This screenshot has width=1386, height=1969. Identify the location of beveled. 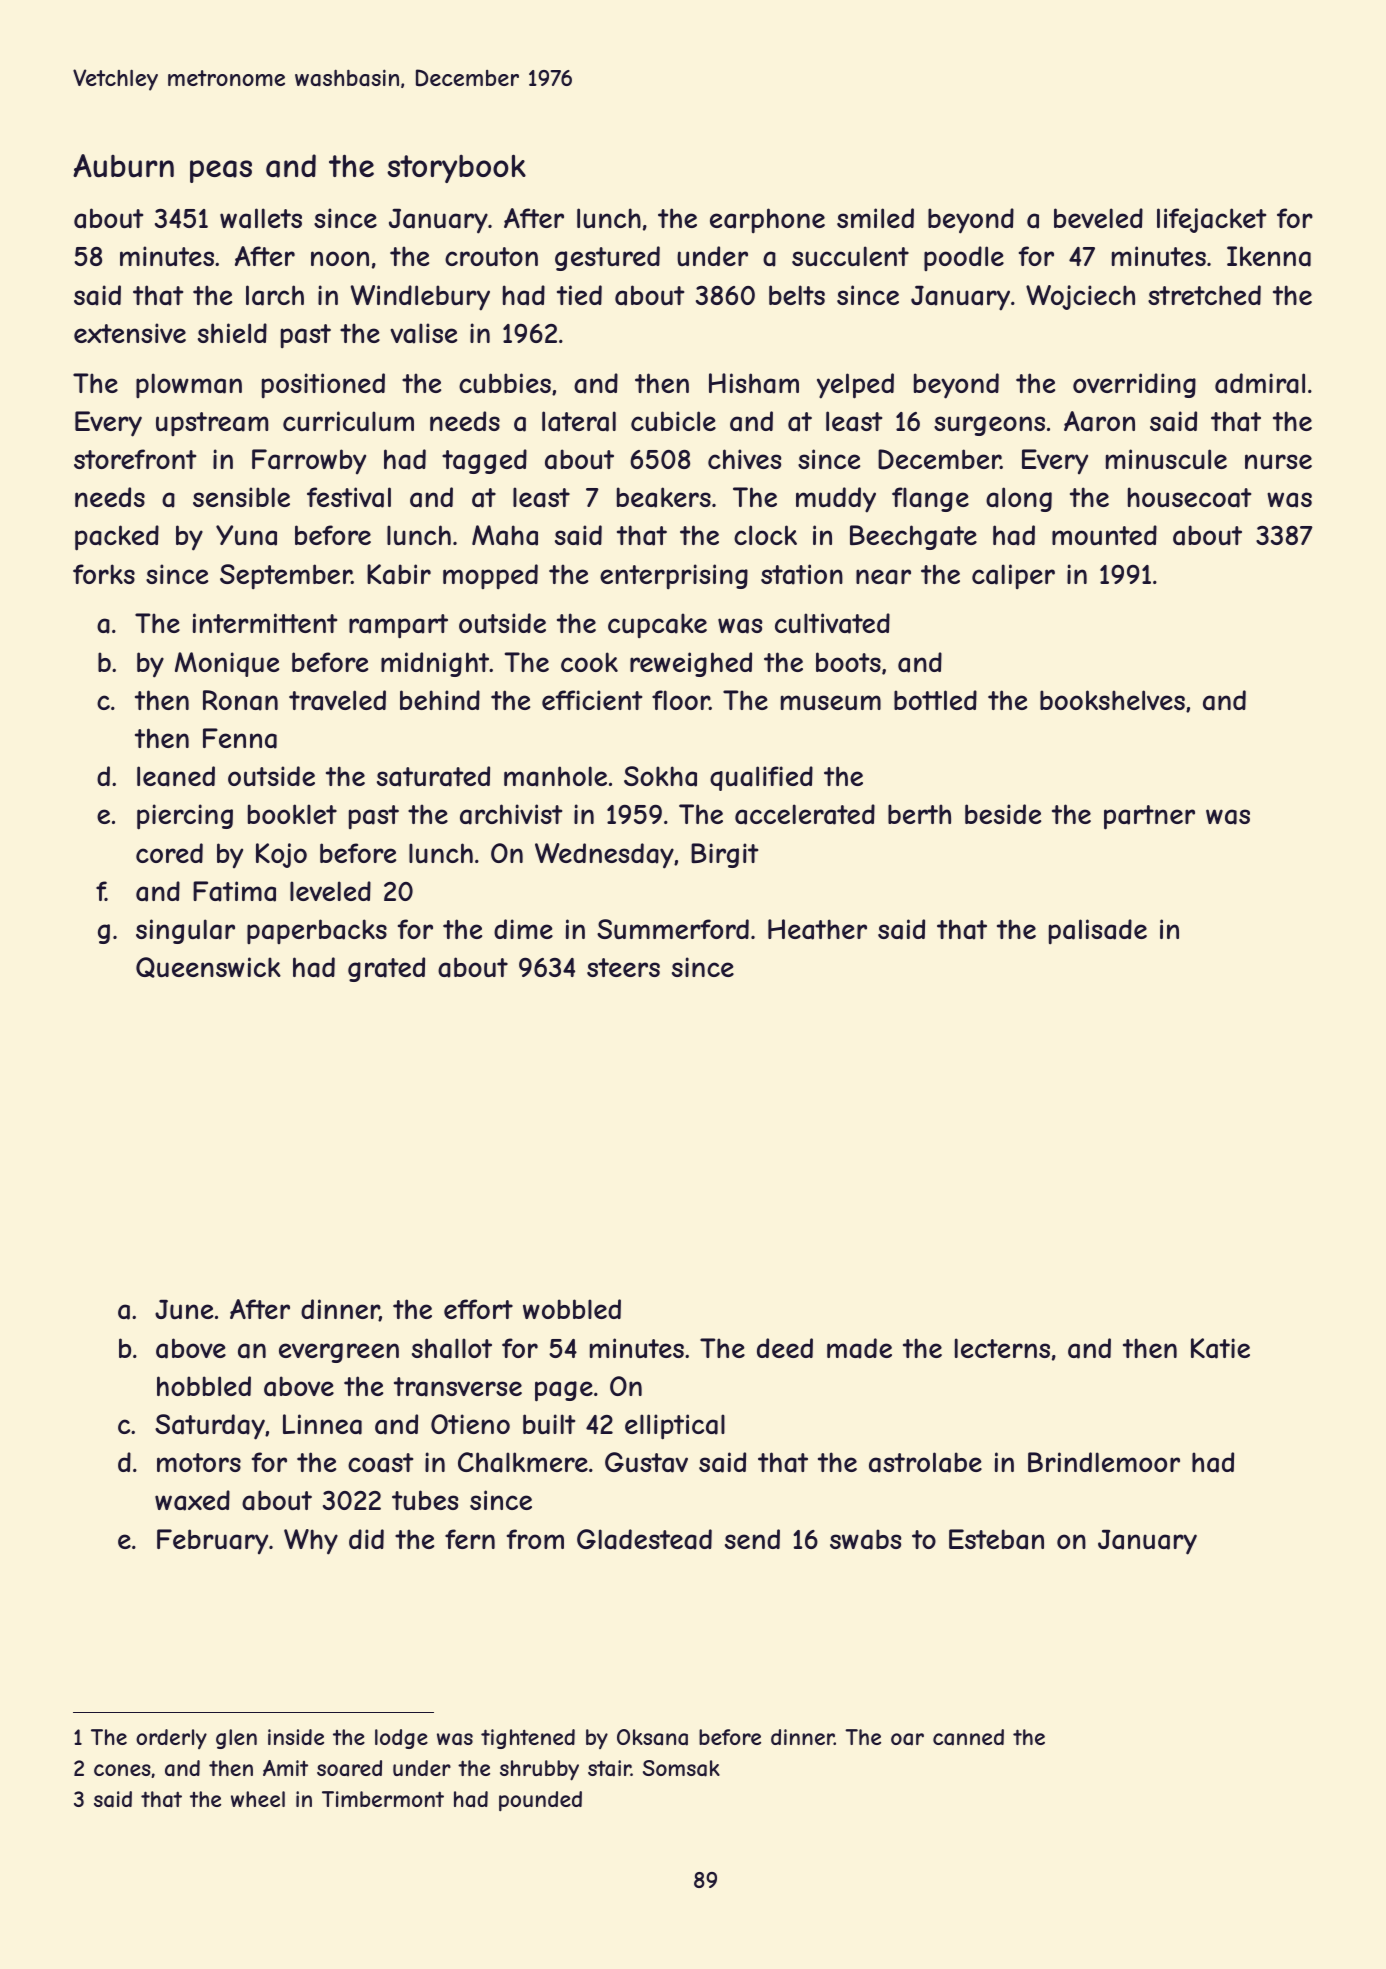
(1098, 218).
